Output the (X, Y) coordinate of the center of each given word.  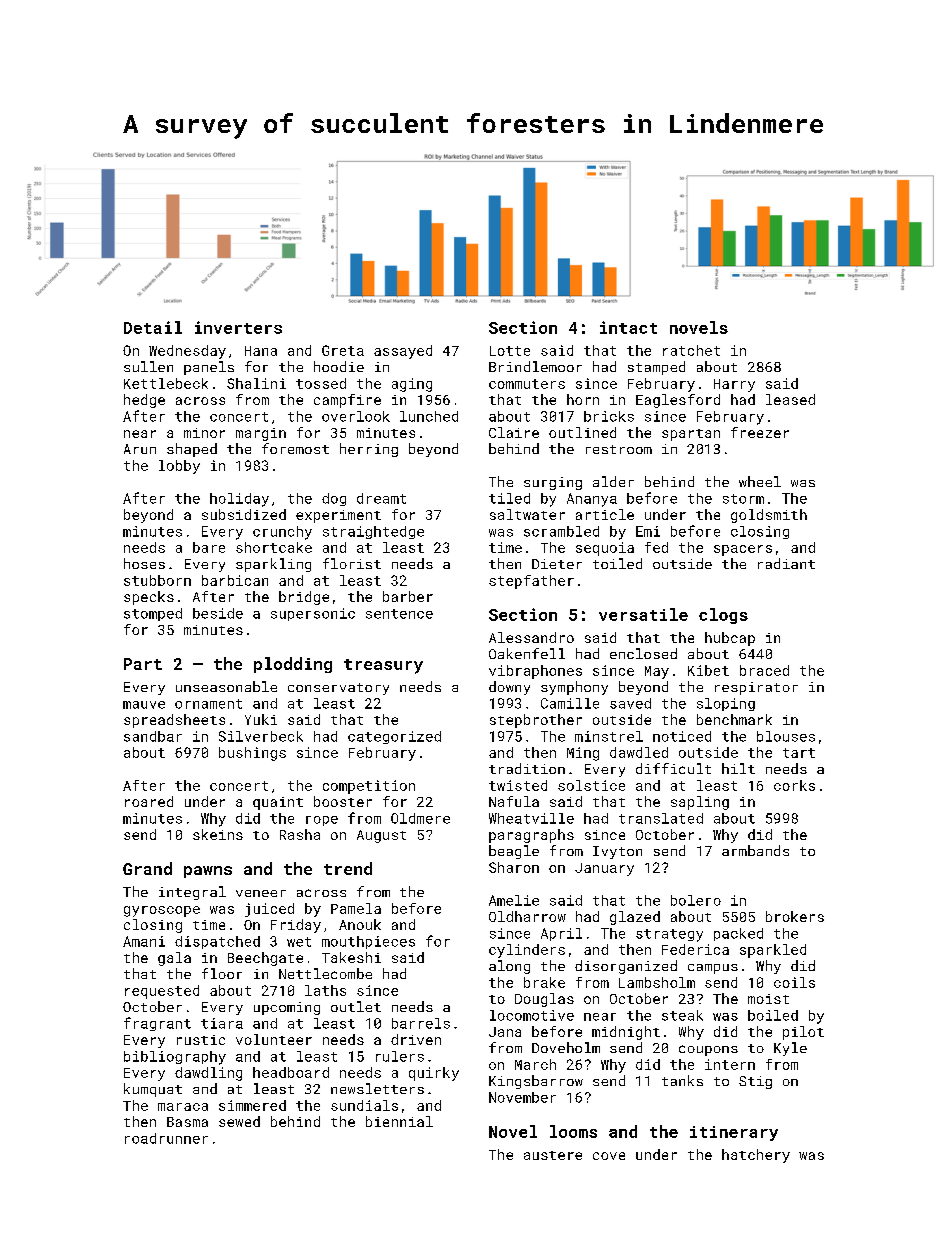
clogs (723, 616)
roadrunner (166, 1138)
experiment (338, 516)
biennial (399, 1121)
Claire (514, 432)
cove (609, 1156)
